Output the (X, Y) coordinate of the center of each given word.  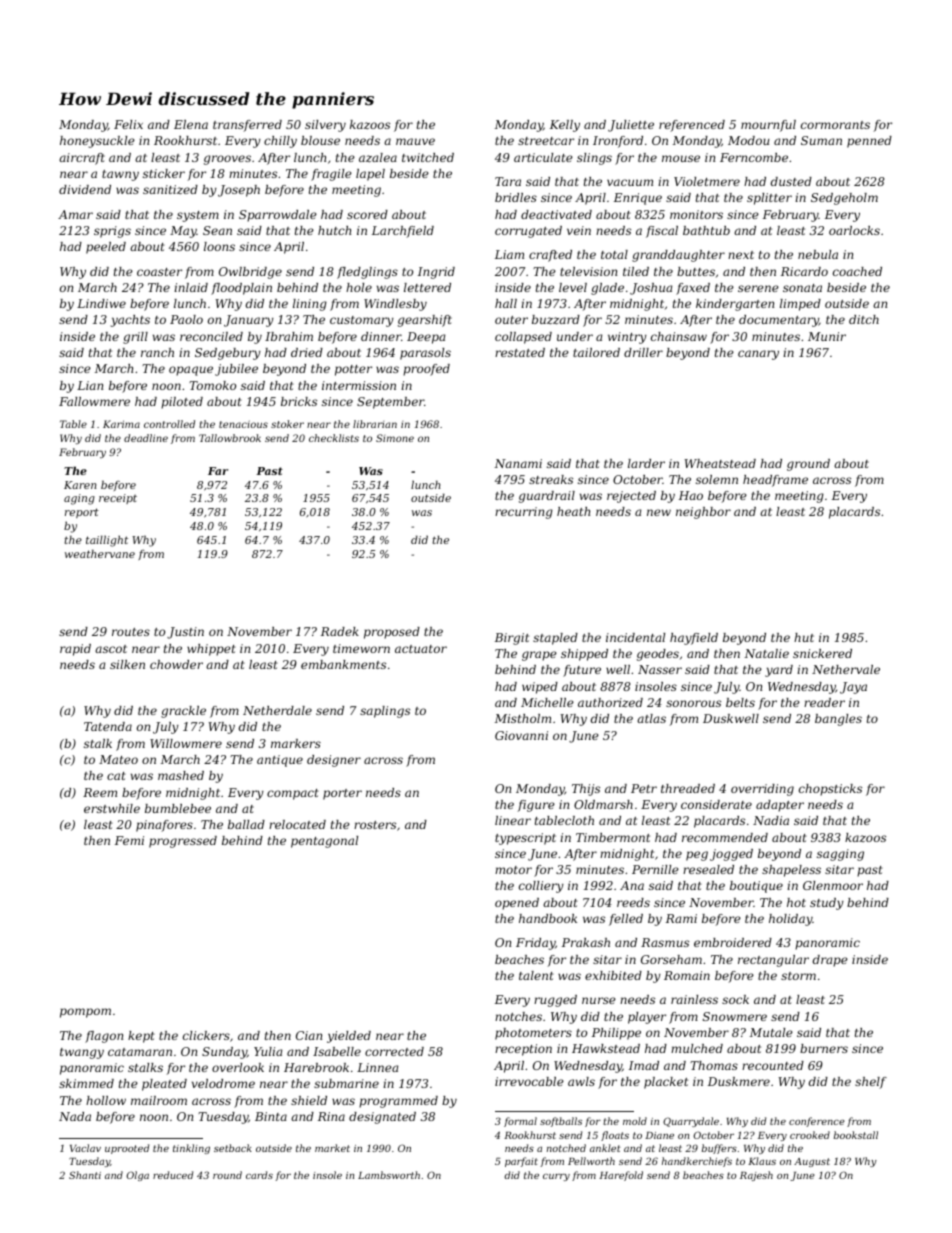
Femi (129, 840)
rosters (375, 825)
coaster (159, 272)
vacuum (630, 182)
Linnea (377, 1067)
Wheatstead (720, 463)
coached (857, 271)
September (390, 403)
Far (218, 471)
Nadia (771, 820)
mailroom (159, 1100)
